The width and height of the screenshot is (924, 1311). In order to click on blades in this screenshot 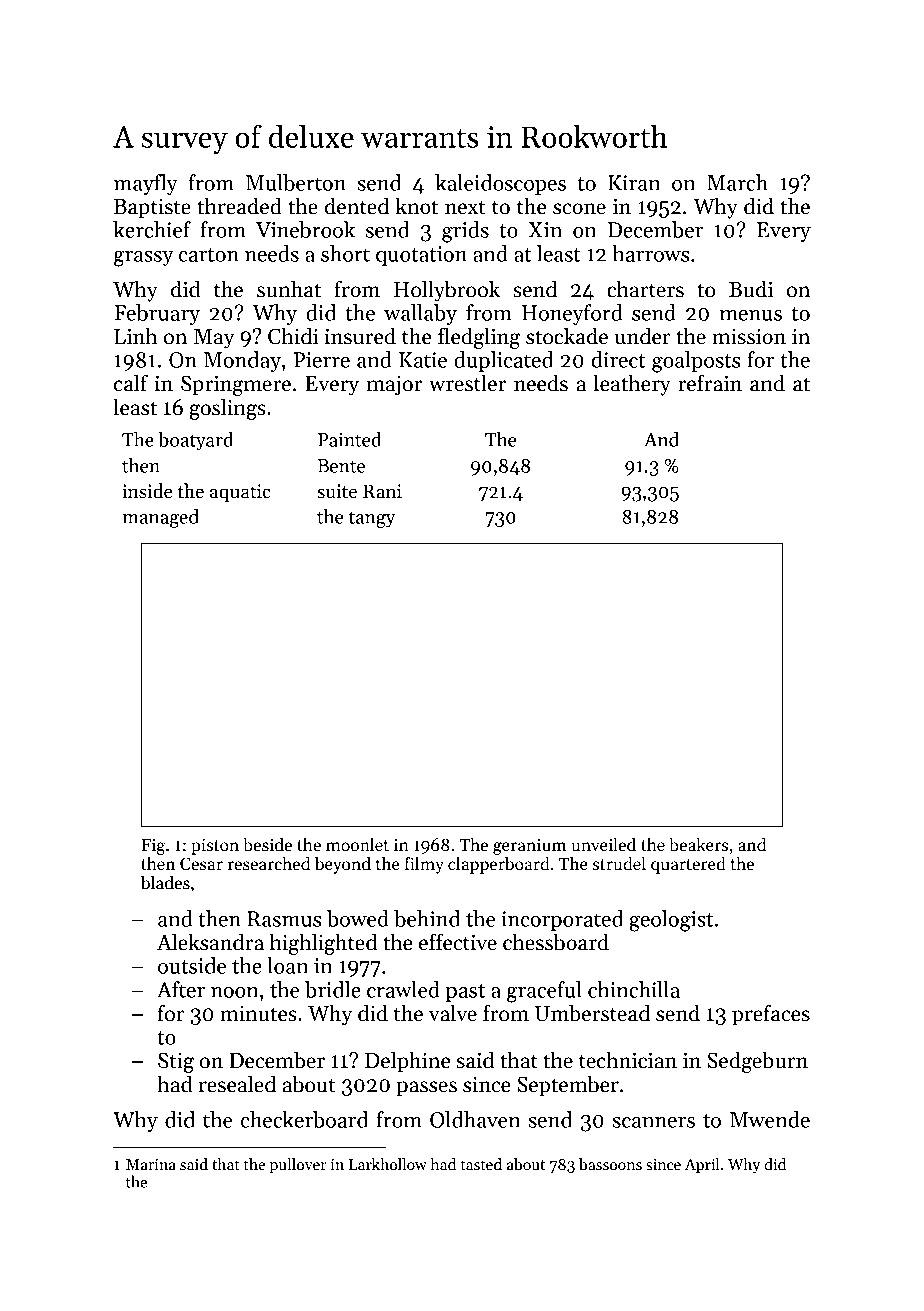, I will do `click(165, 882)`.
